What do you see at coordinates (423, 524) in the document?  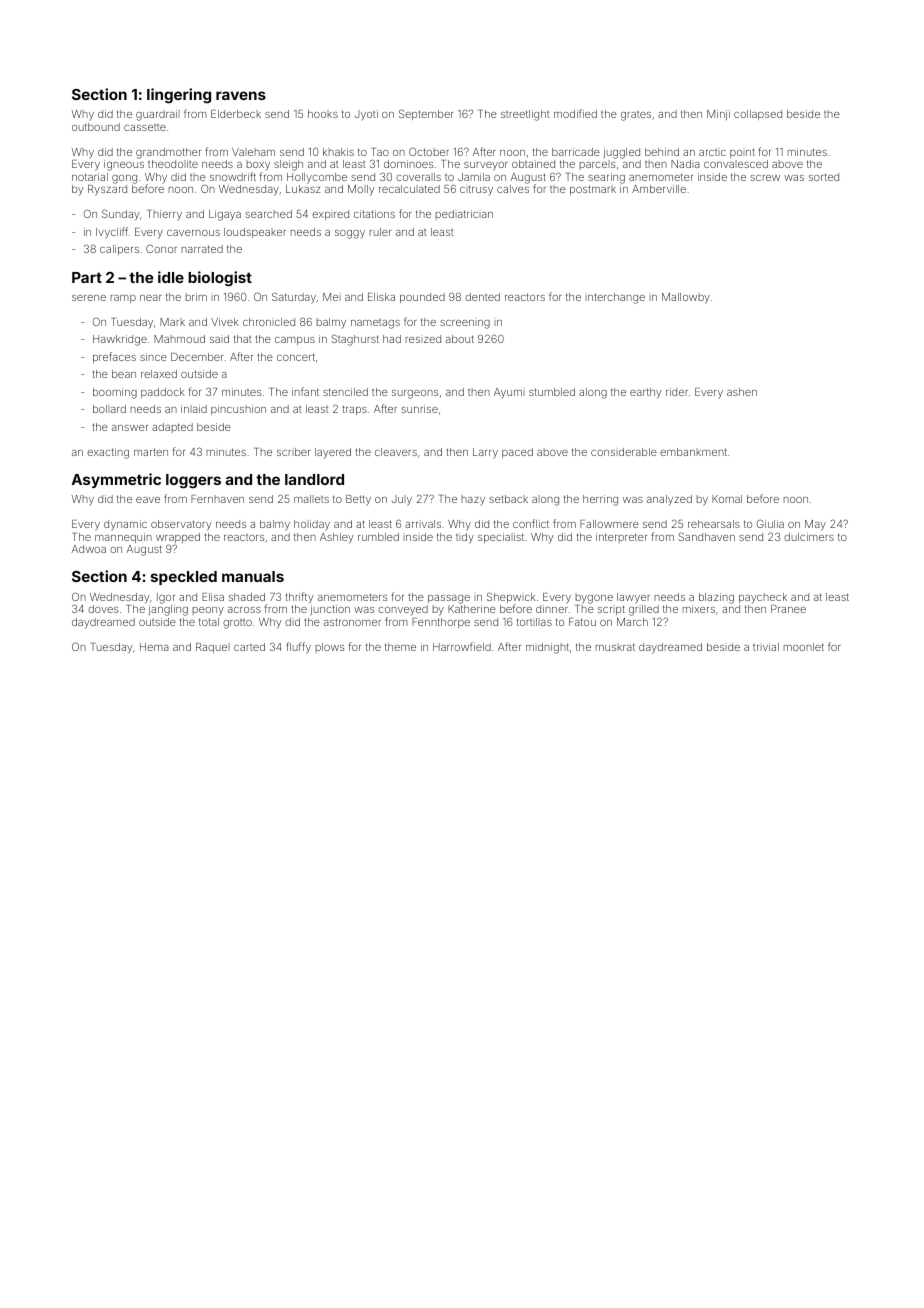 I see `arrivals` at bounding box center [423, 524].
